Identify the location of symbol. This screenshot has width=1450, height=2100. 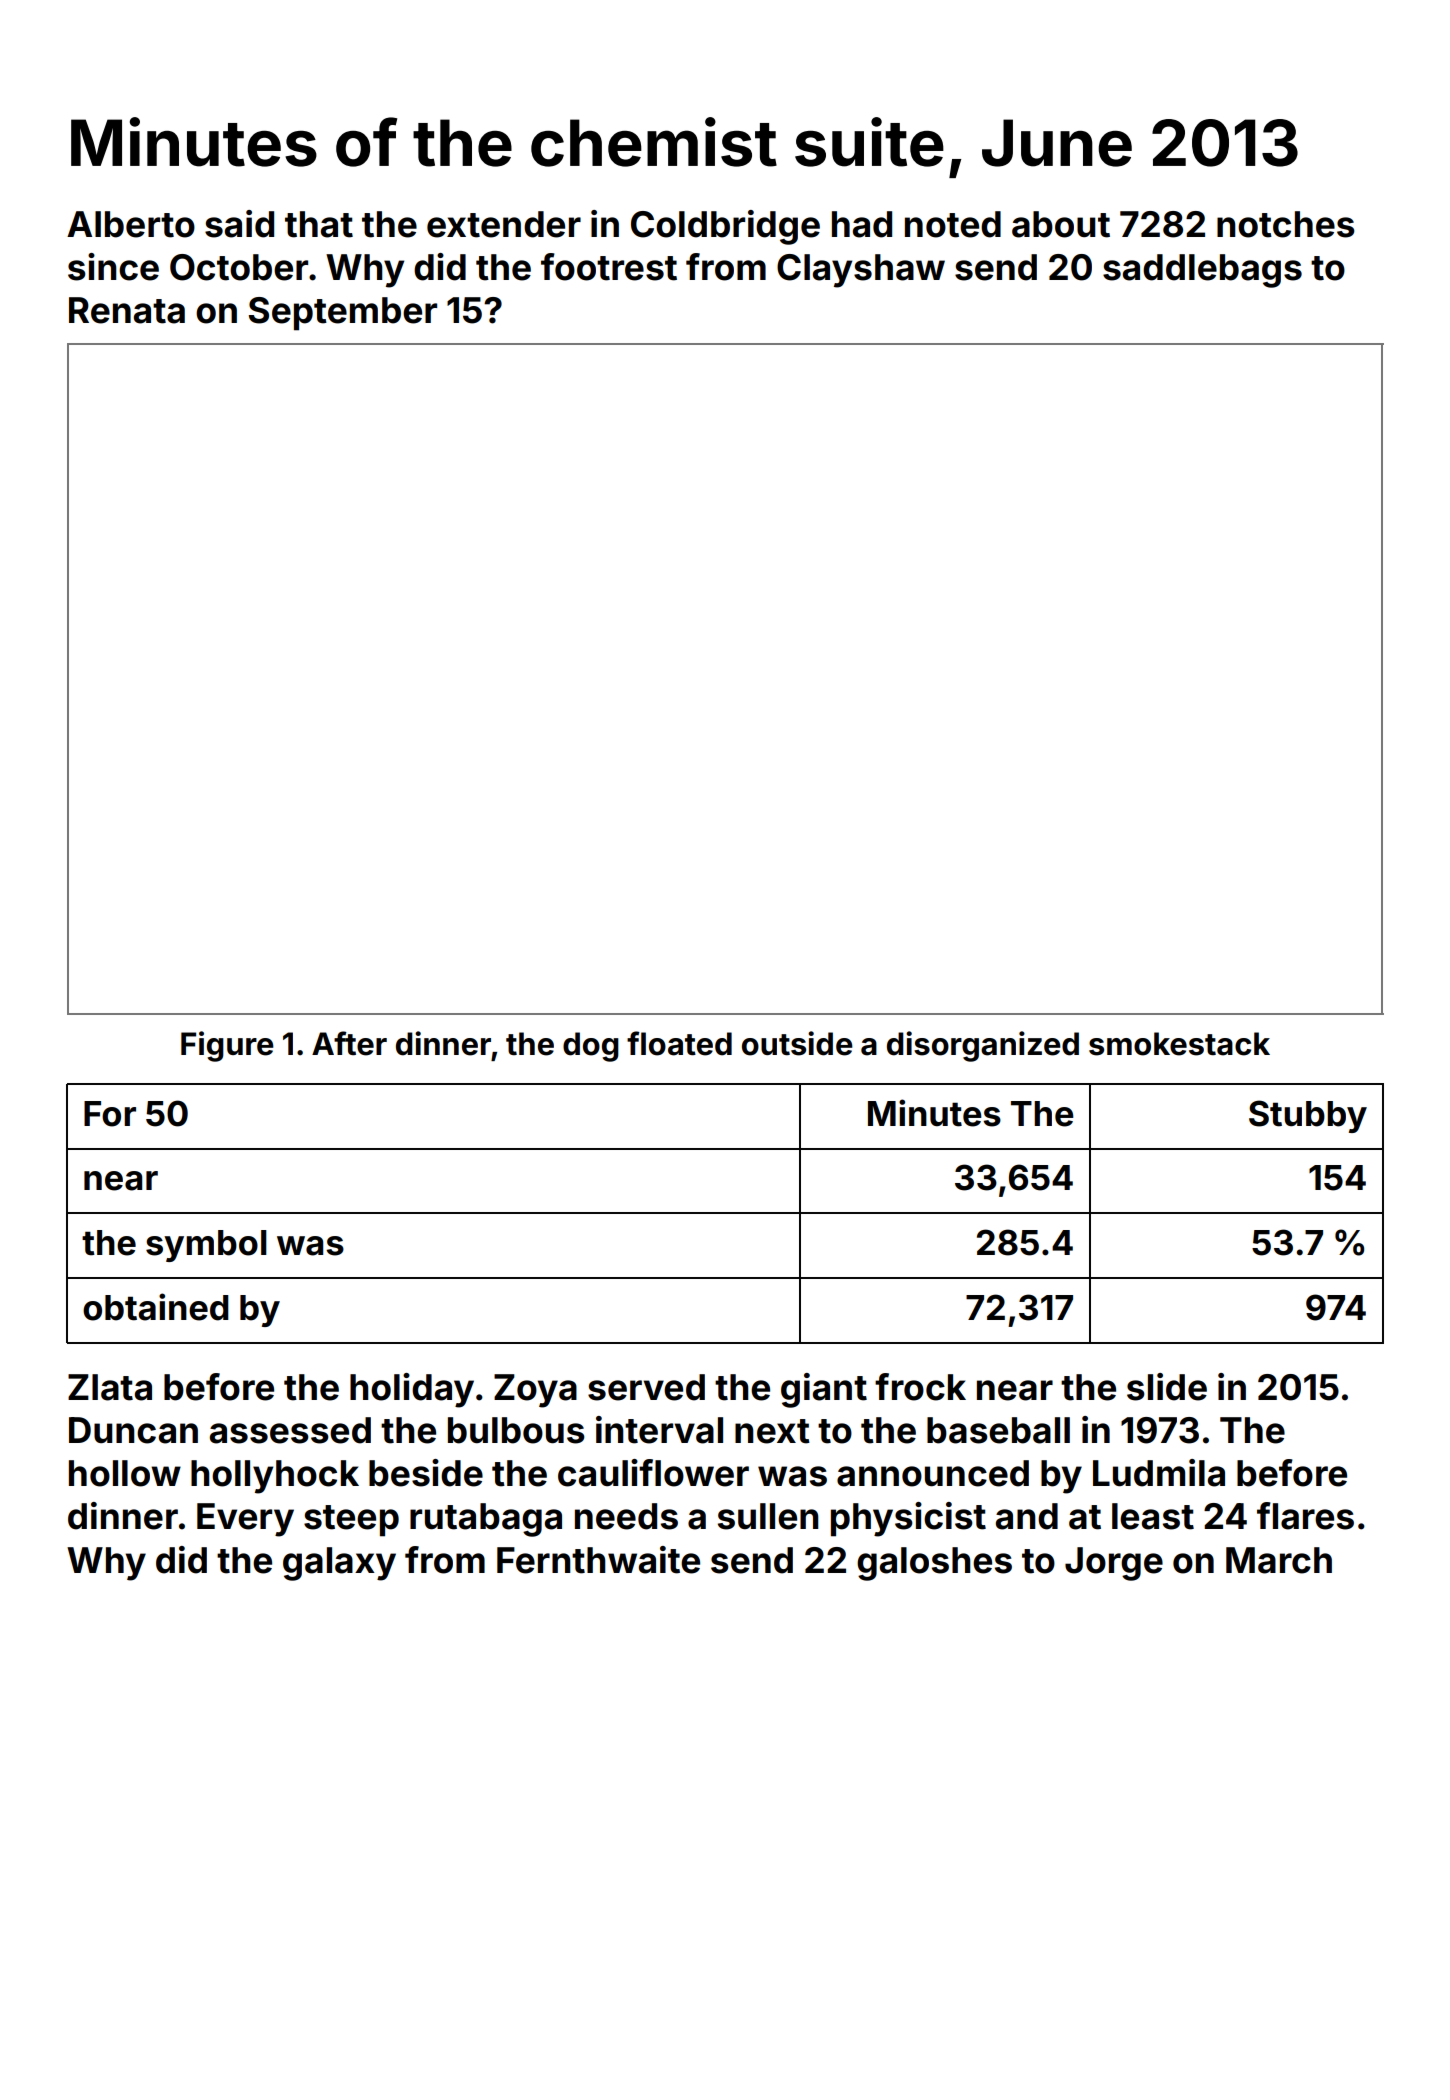
(206, 1246).
